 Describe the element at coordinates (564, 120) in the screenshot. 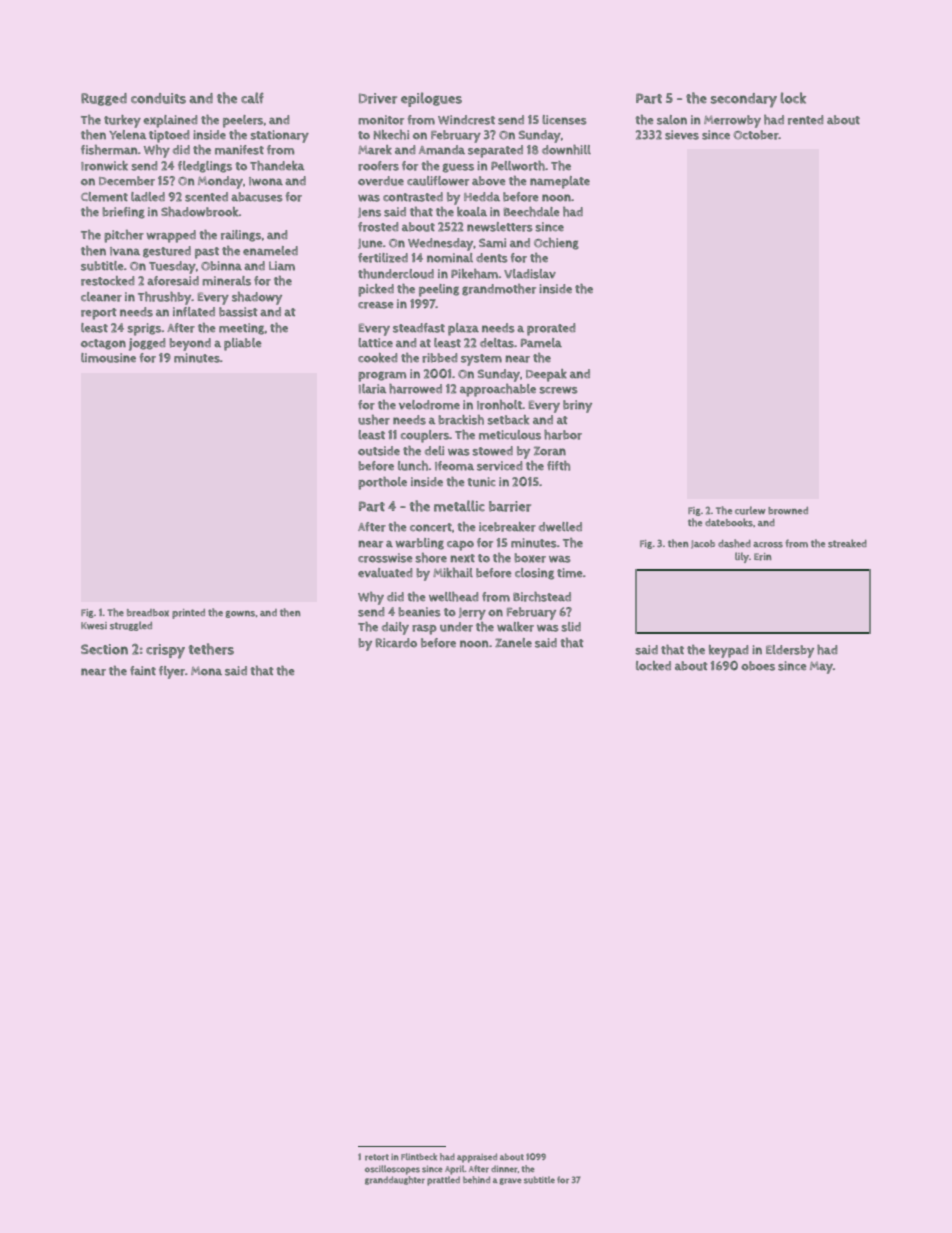

I see `licenses` at that location.
